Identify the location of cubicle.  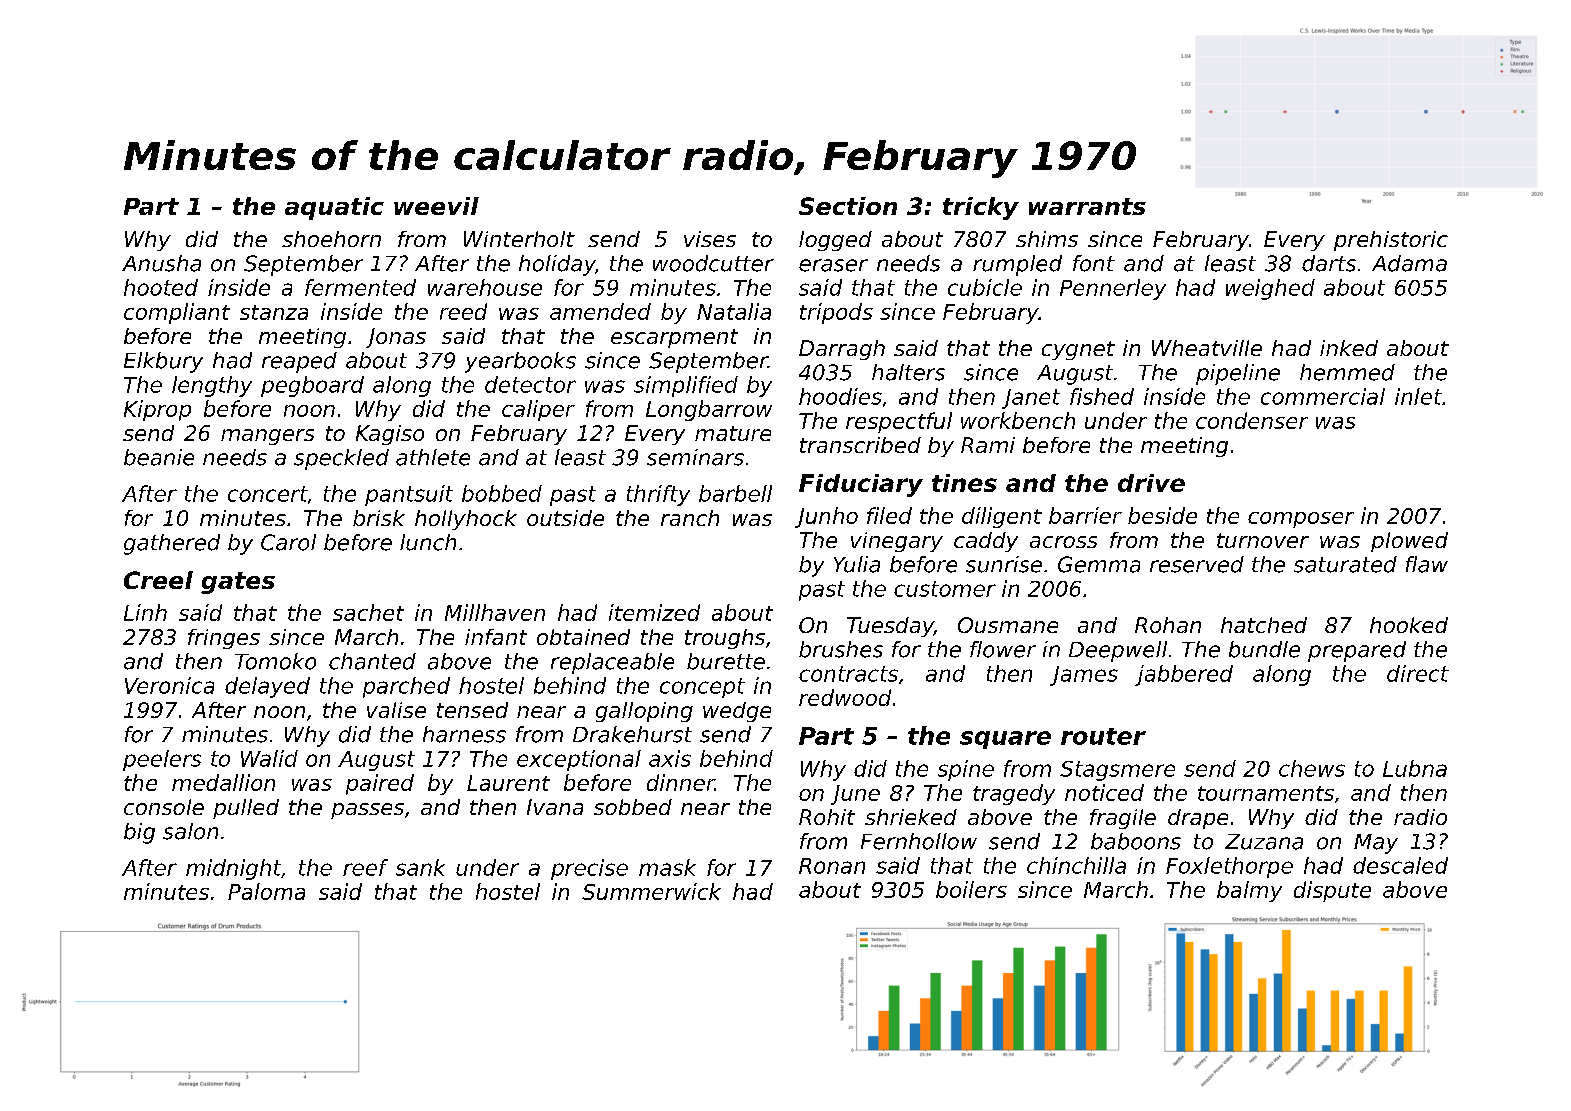
(985, 287).
